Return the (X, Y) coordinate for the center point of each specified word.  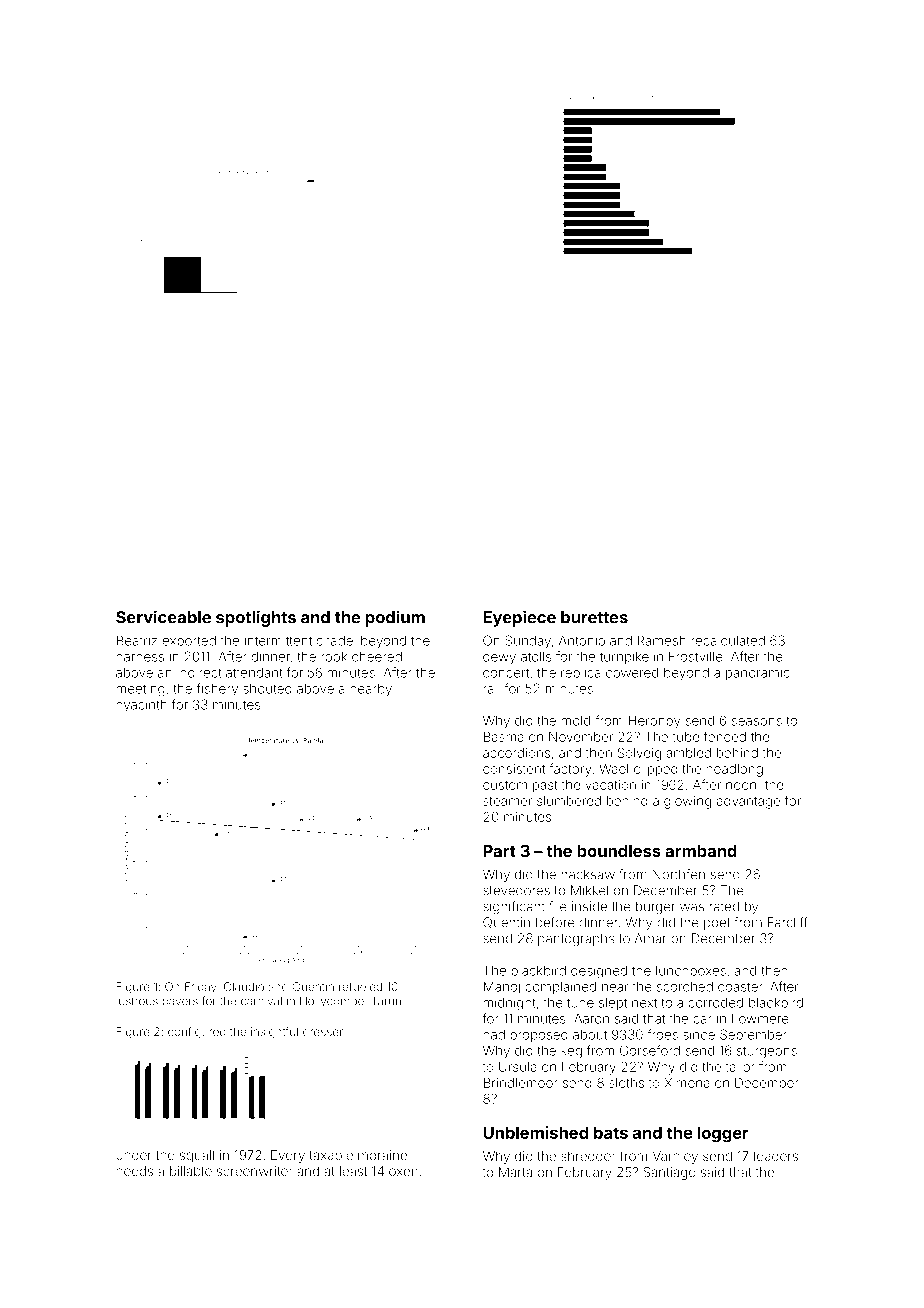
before (555, 922)
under (134, 1155)
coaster (740, 987)
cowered (632, 673)
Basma (504, 737)
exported (189, 642)
